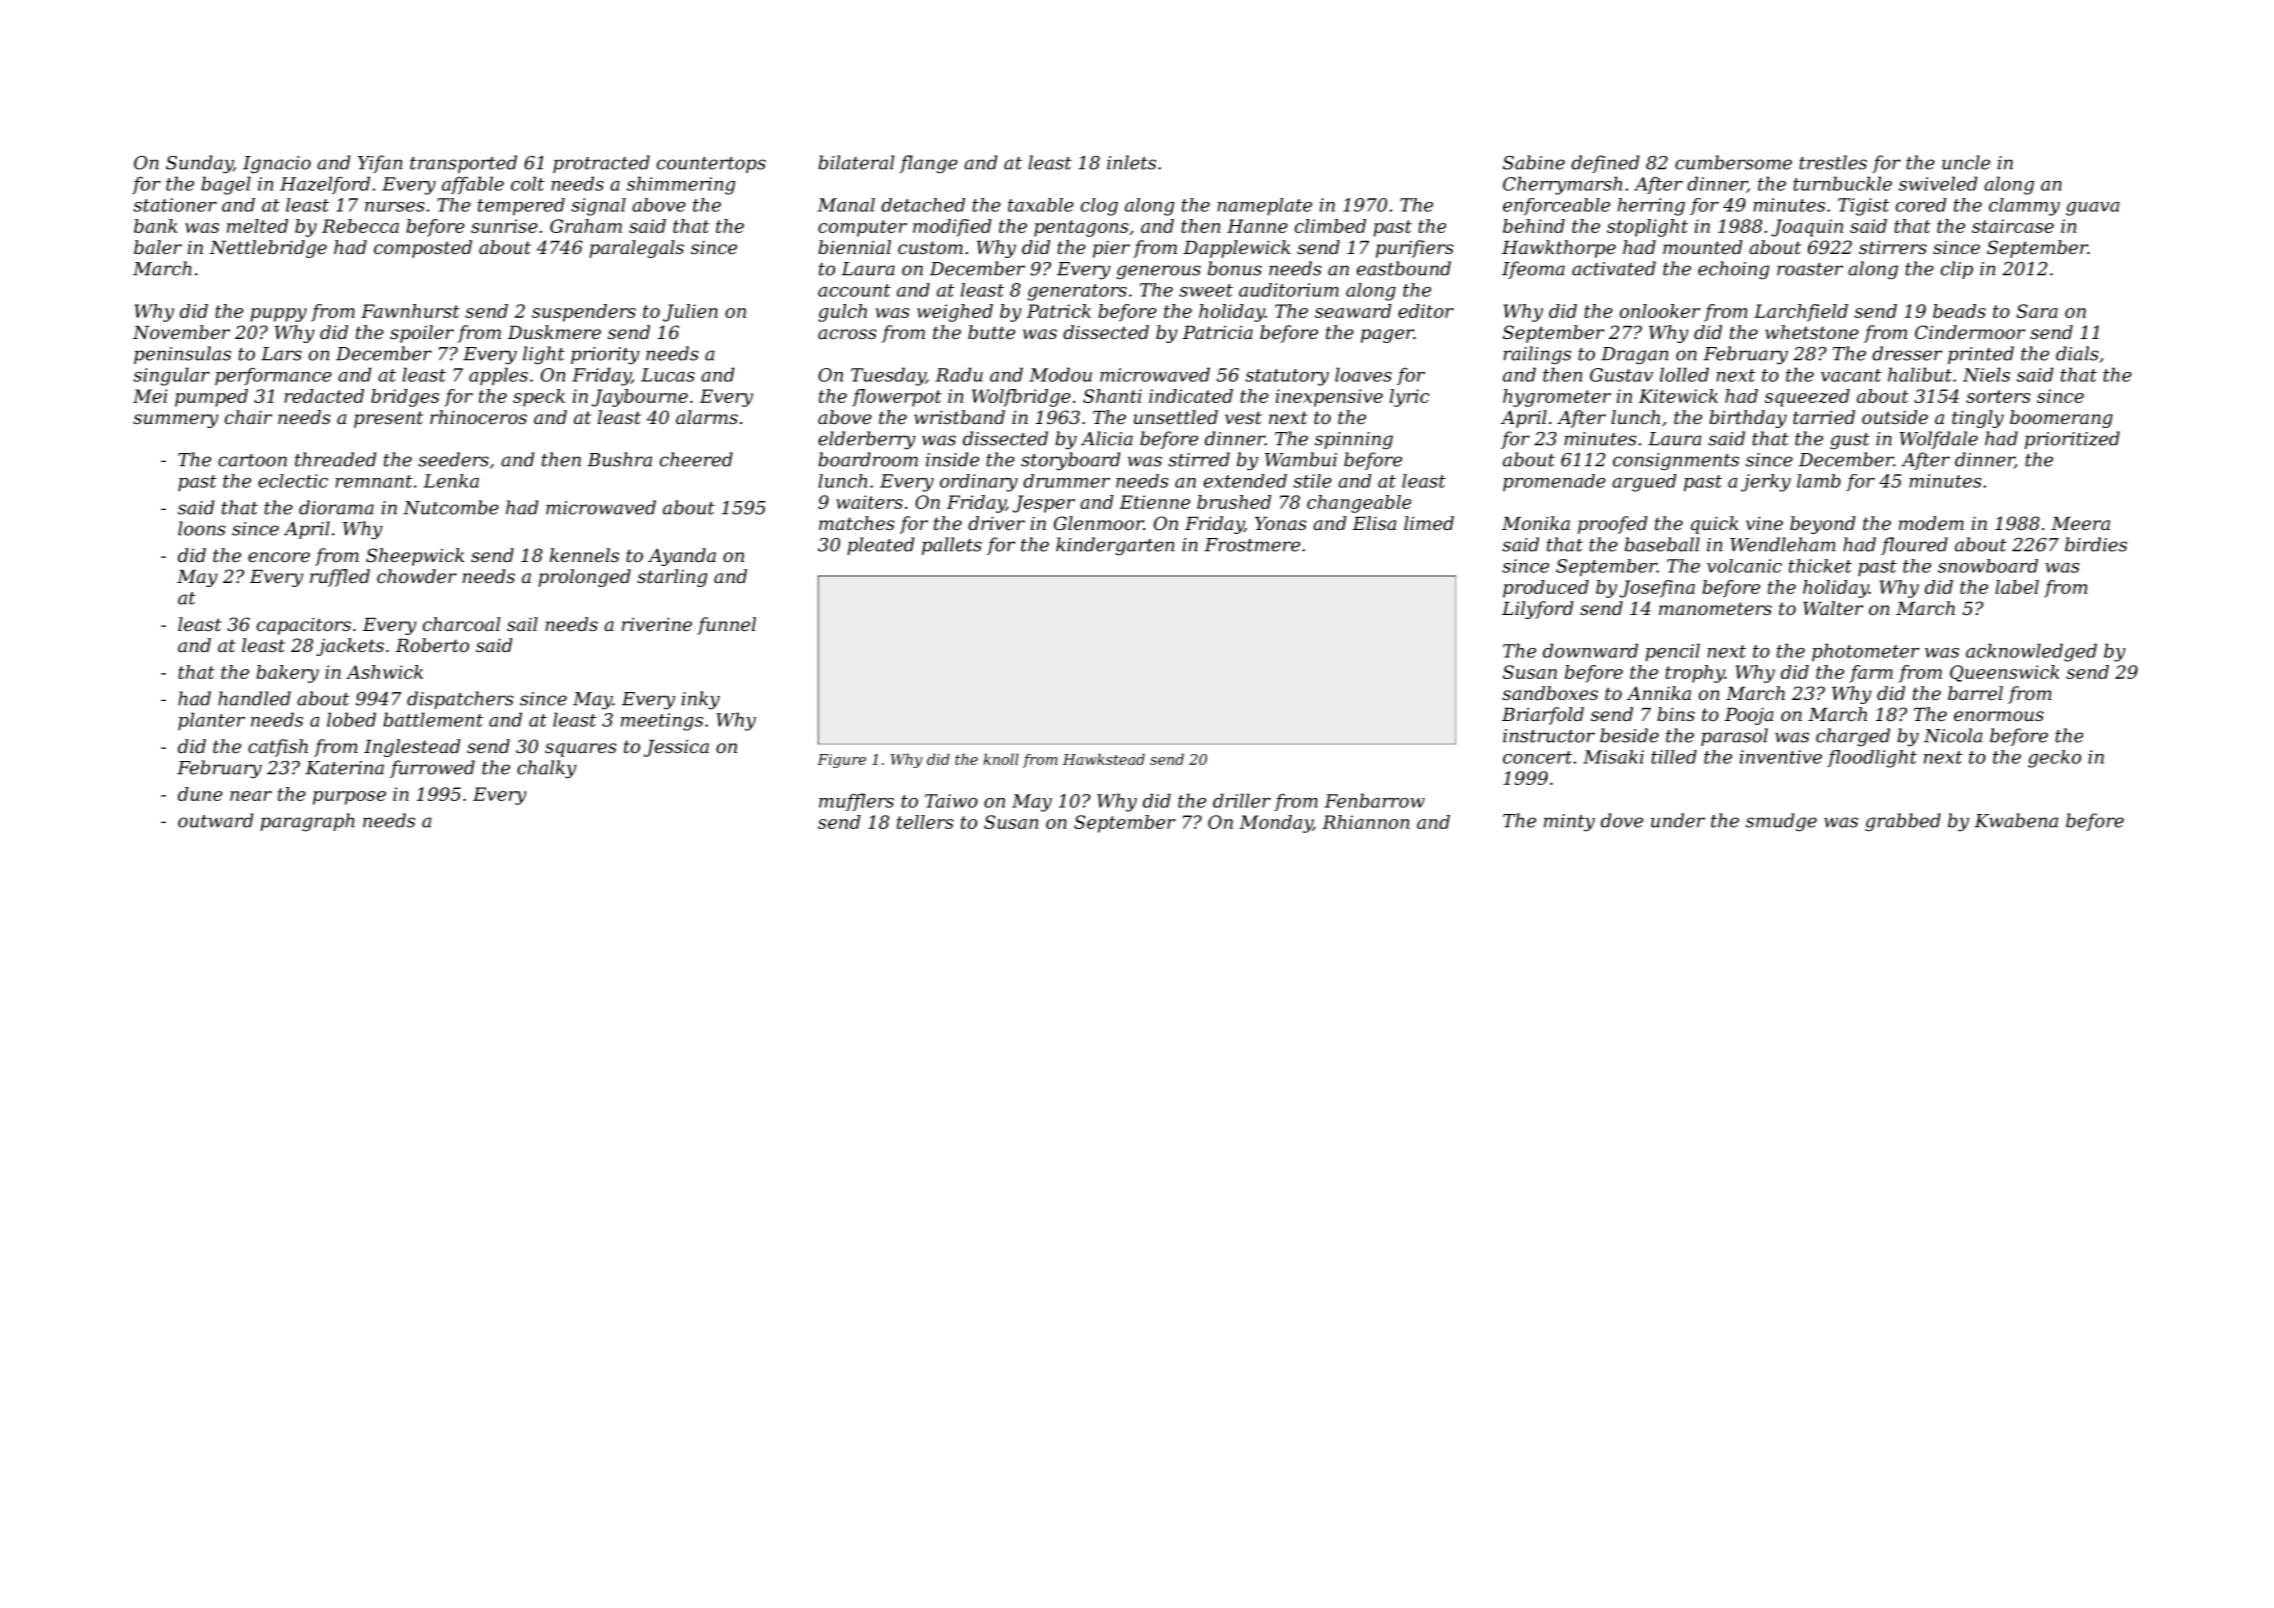 The image size is (2274, 1608). I want to click on catfish, so click(278, 748).
